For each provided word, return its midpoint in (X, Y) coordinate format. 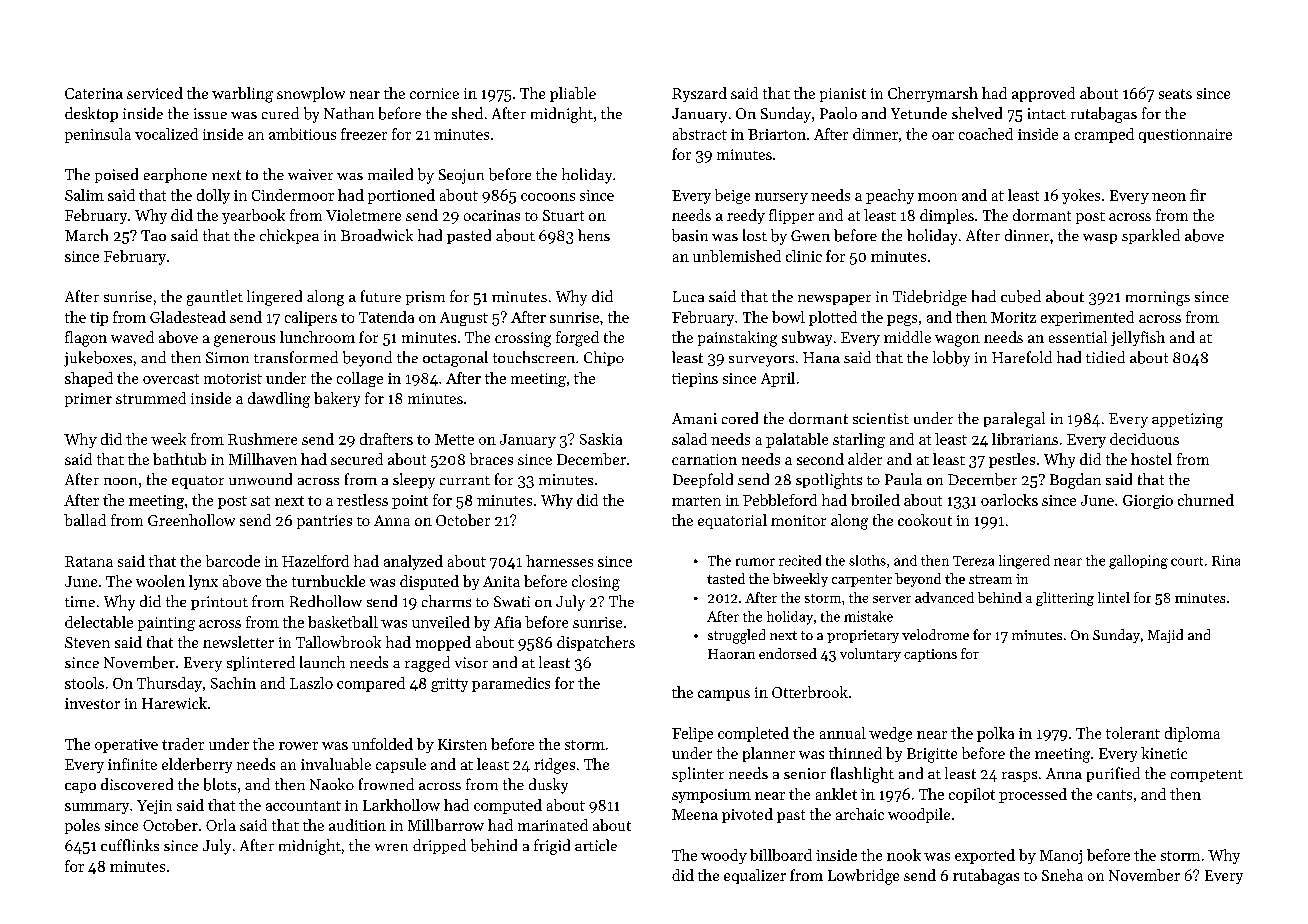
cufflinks (130, 845)
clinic (804, 256)
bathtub (179, 459)
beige (732, 196)
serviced (155, 93)
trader (183, 744)
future (381, 296)
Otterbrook (810, 692)
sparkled (1151, 236)
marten (696, 501)
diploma (1192, 734)
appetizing (1187, 420)
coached (986, 134)
